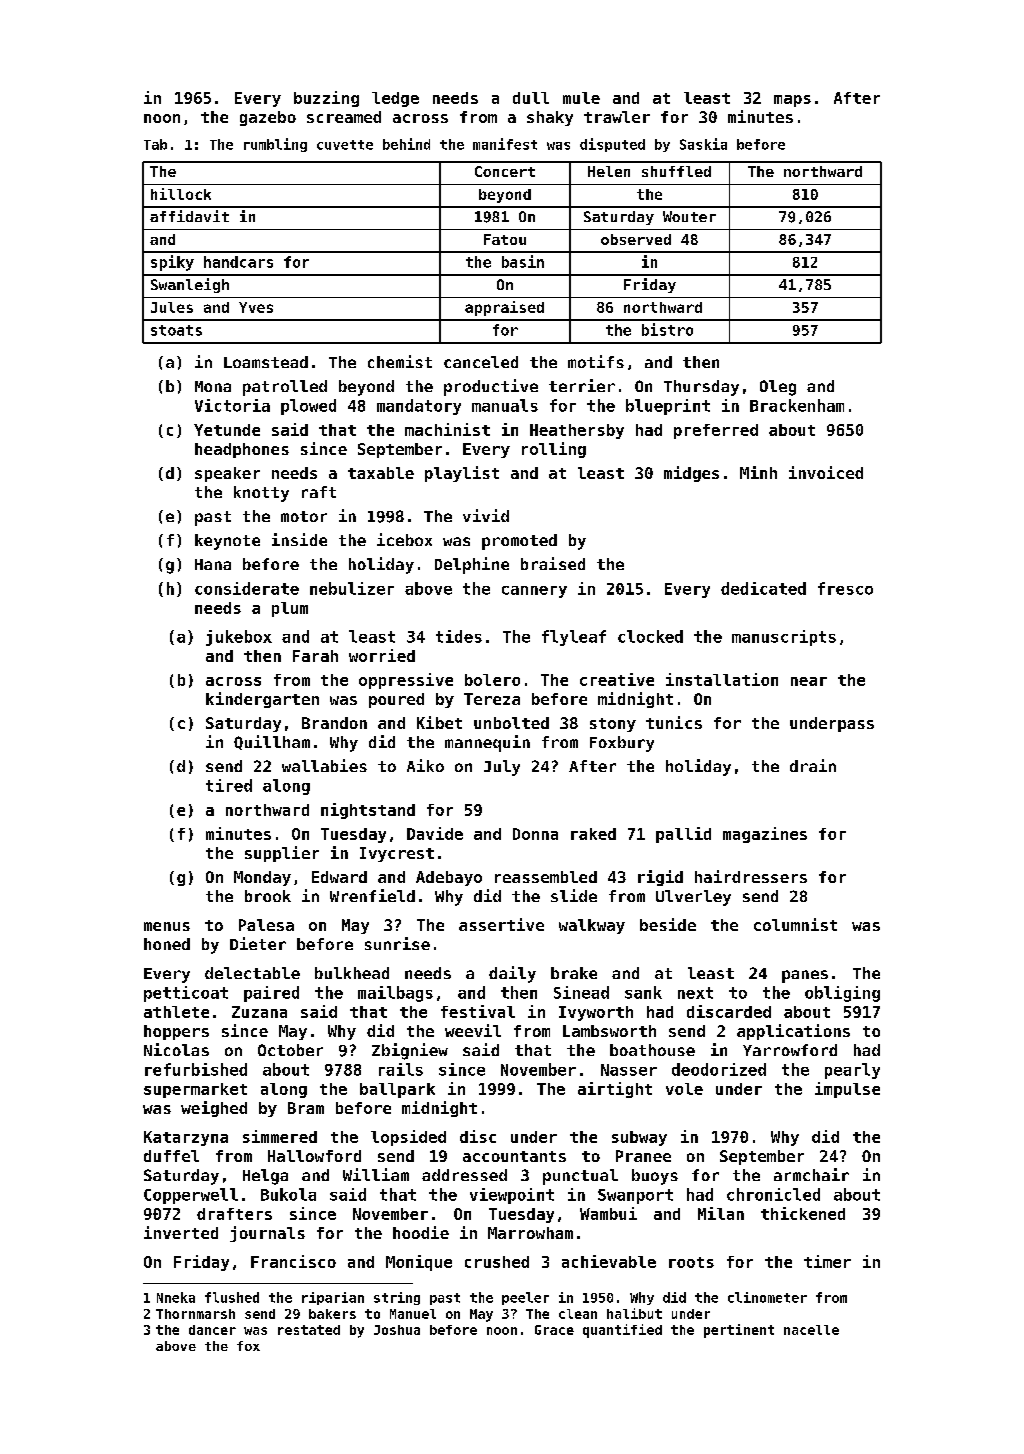 The width and height of the image is (1024, 1454). What do you see at coordinates (268, 118) in the image?
I see `gazebo` at bounding box center [268, 118].
